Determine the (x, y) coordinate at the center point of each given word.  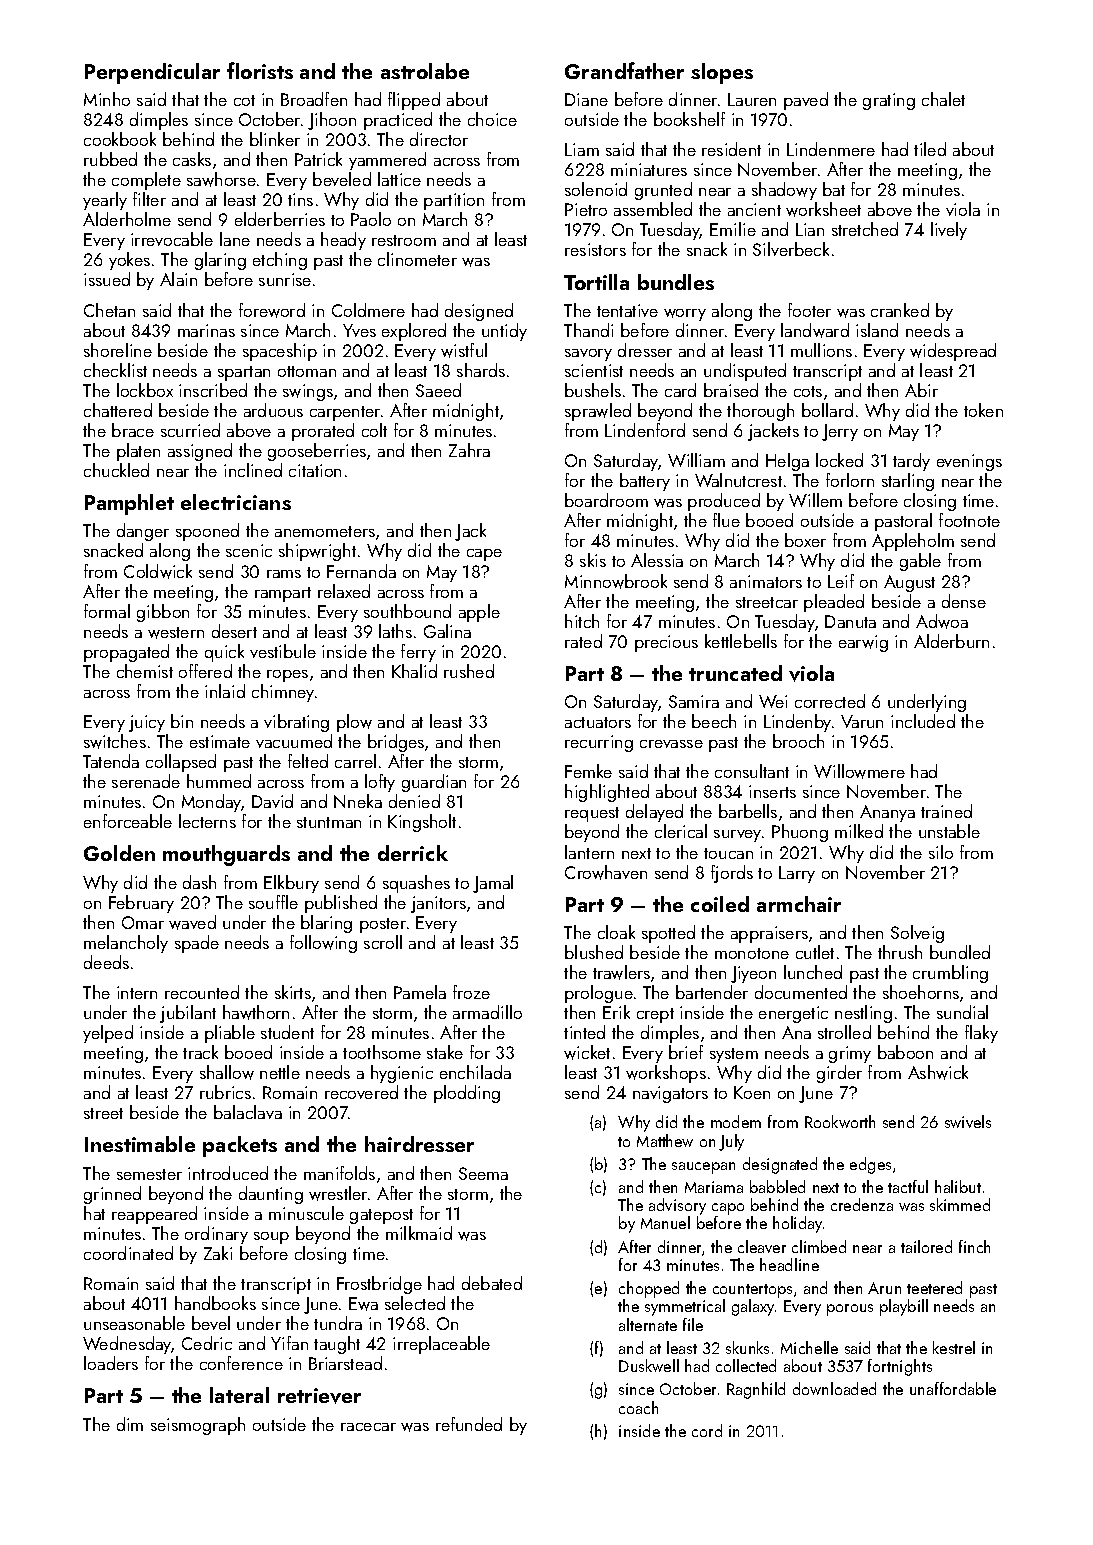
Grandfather (624, 70)
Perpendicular (152, 73)
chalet (943, 99)
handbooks (215, 1303)
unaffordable (953, 1388)
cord (707, 1430)
